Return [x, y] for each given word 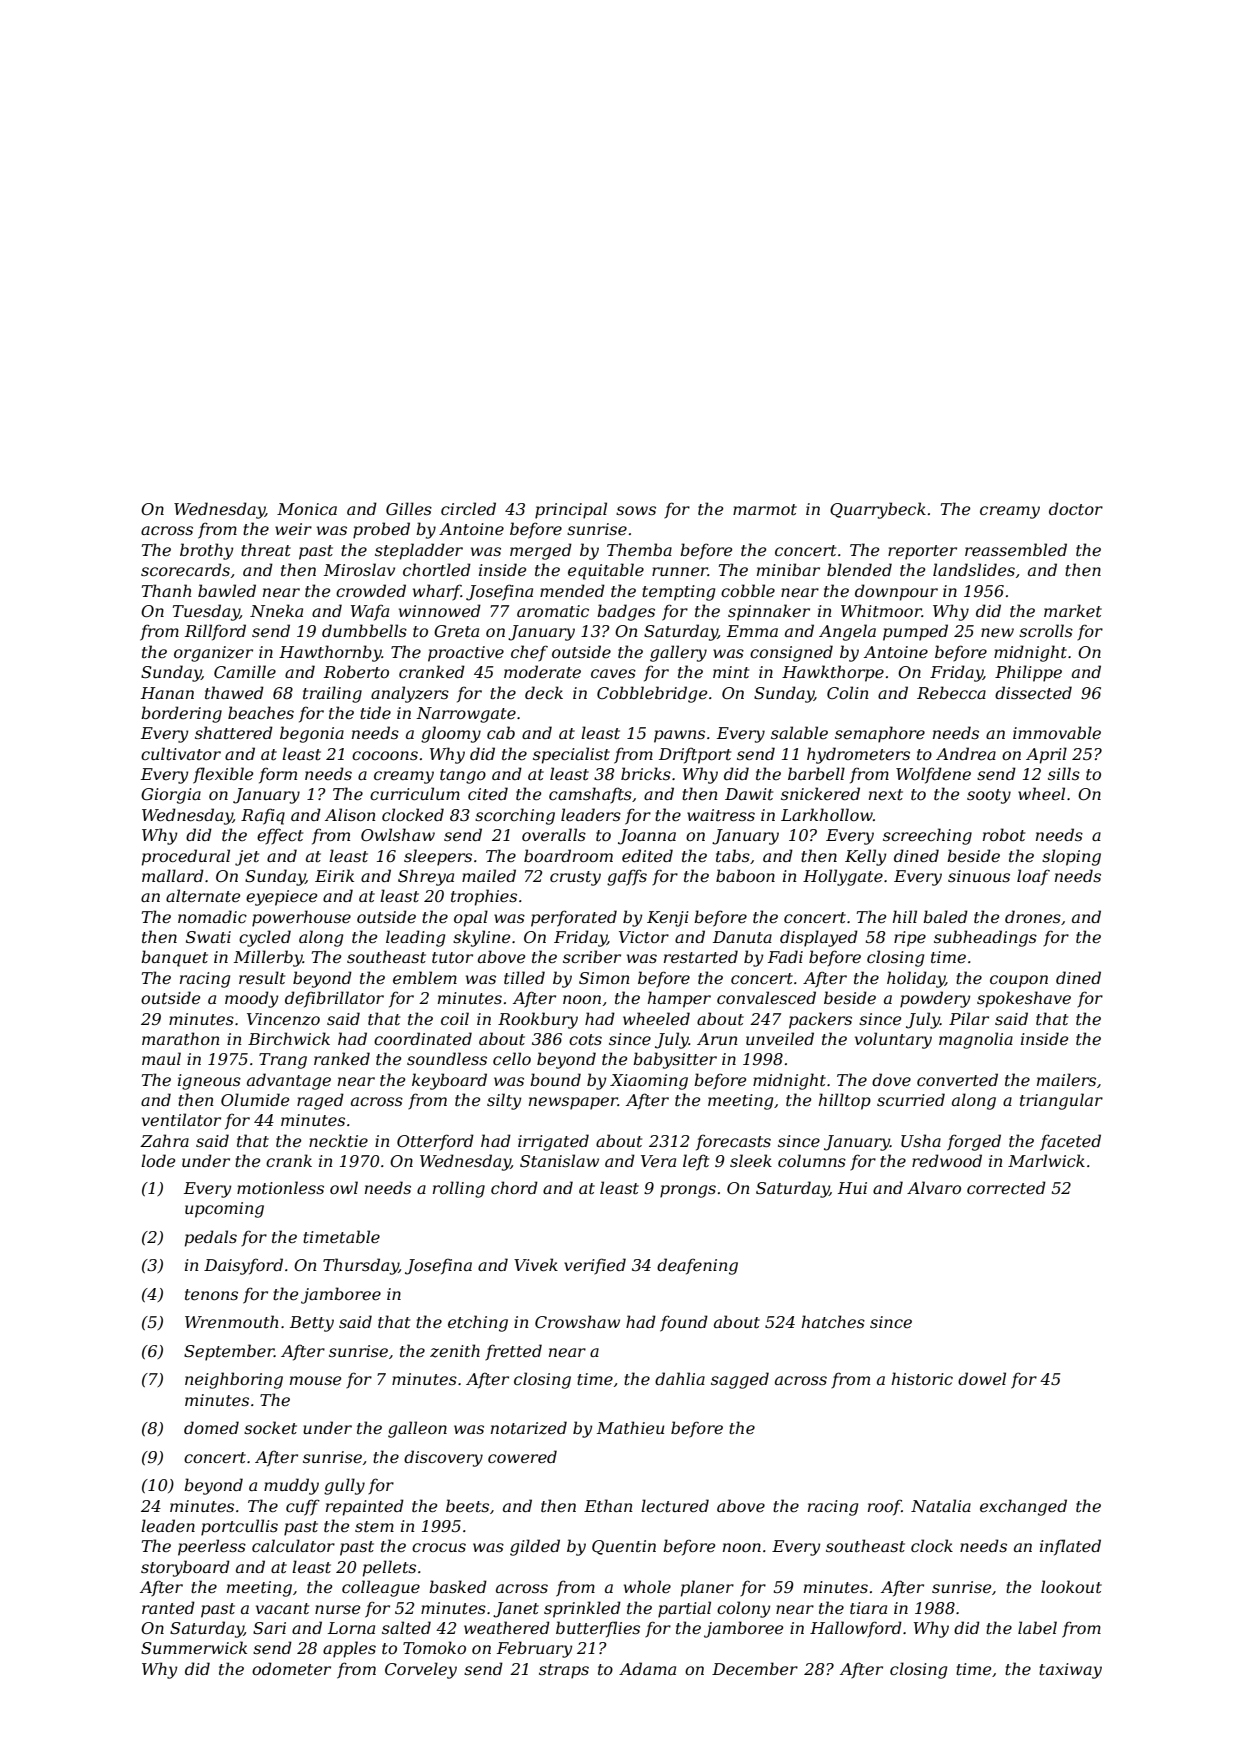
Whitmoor [881, 610]
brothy [206, 551]
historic [922, 1378]
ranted [168, 1607]
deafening [697, 1266]
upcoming [224, 1210]
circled [468, 508]
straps [564, 1671]
